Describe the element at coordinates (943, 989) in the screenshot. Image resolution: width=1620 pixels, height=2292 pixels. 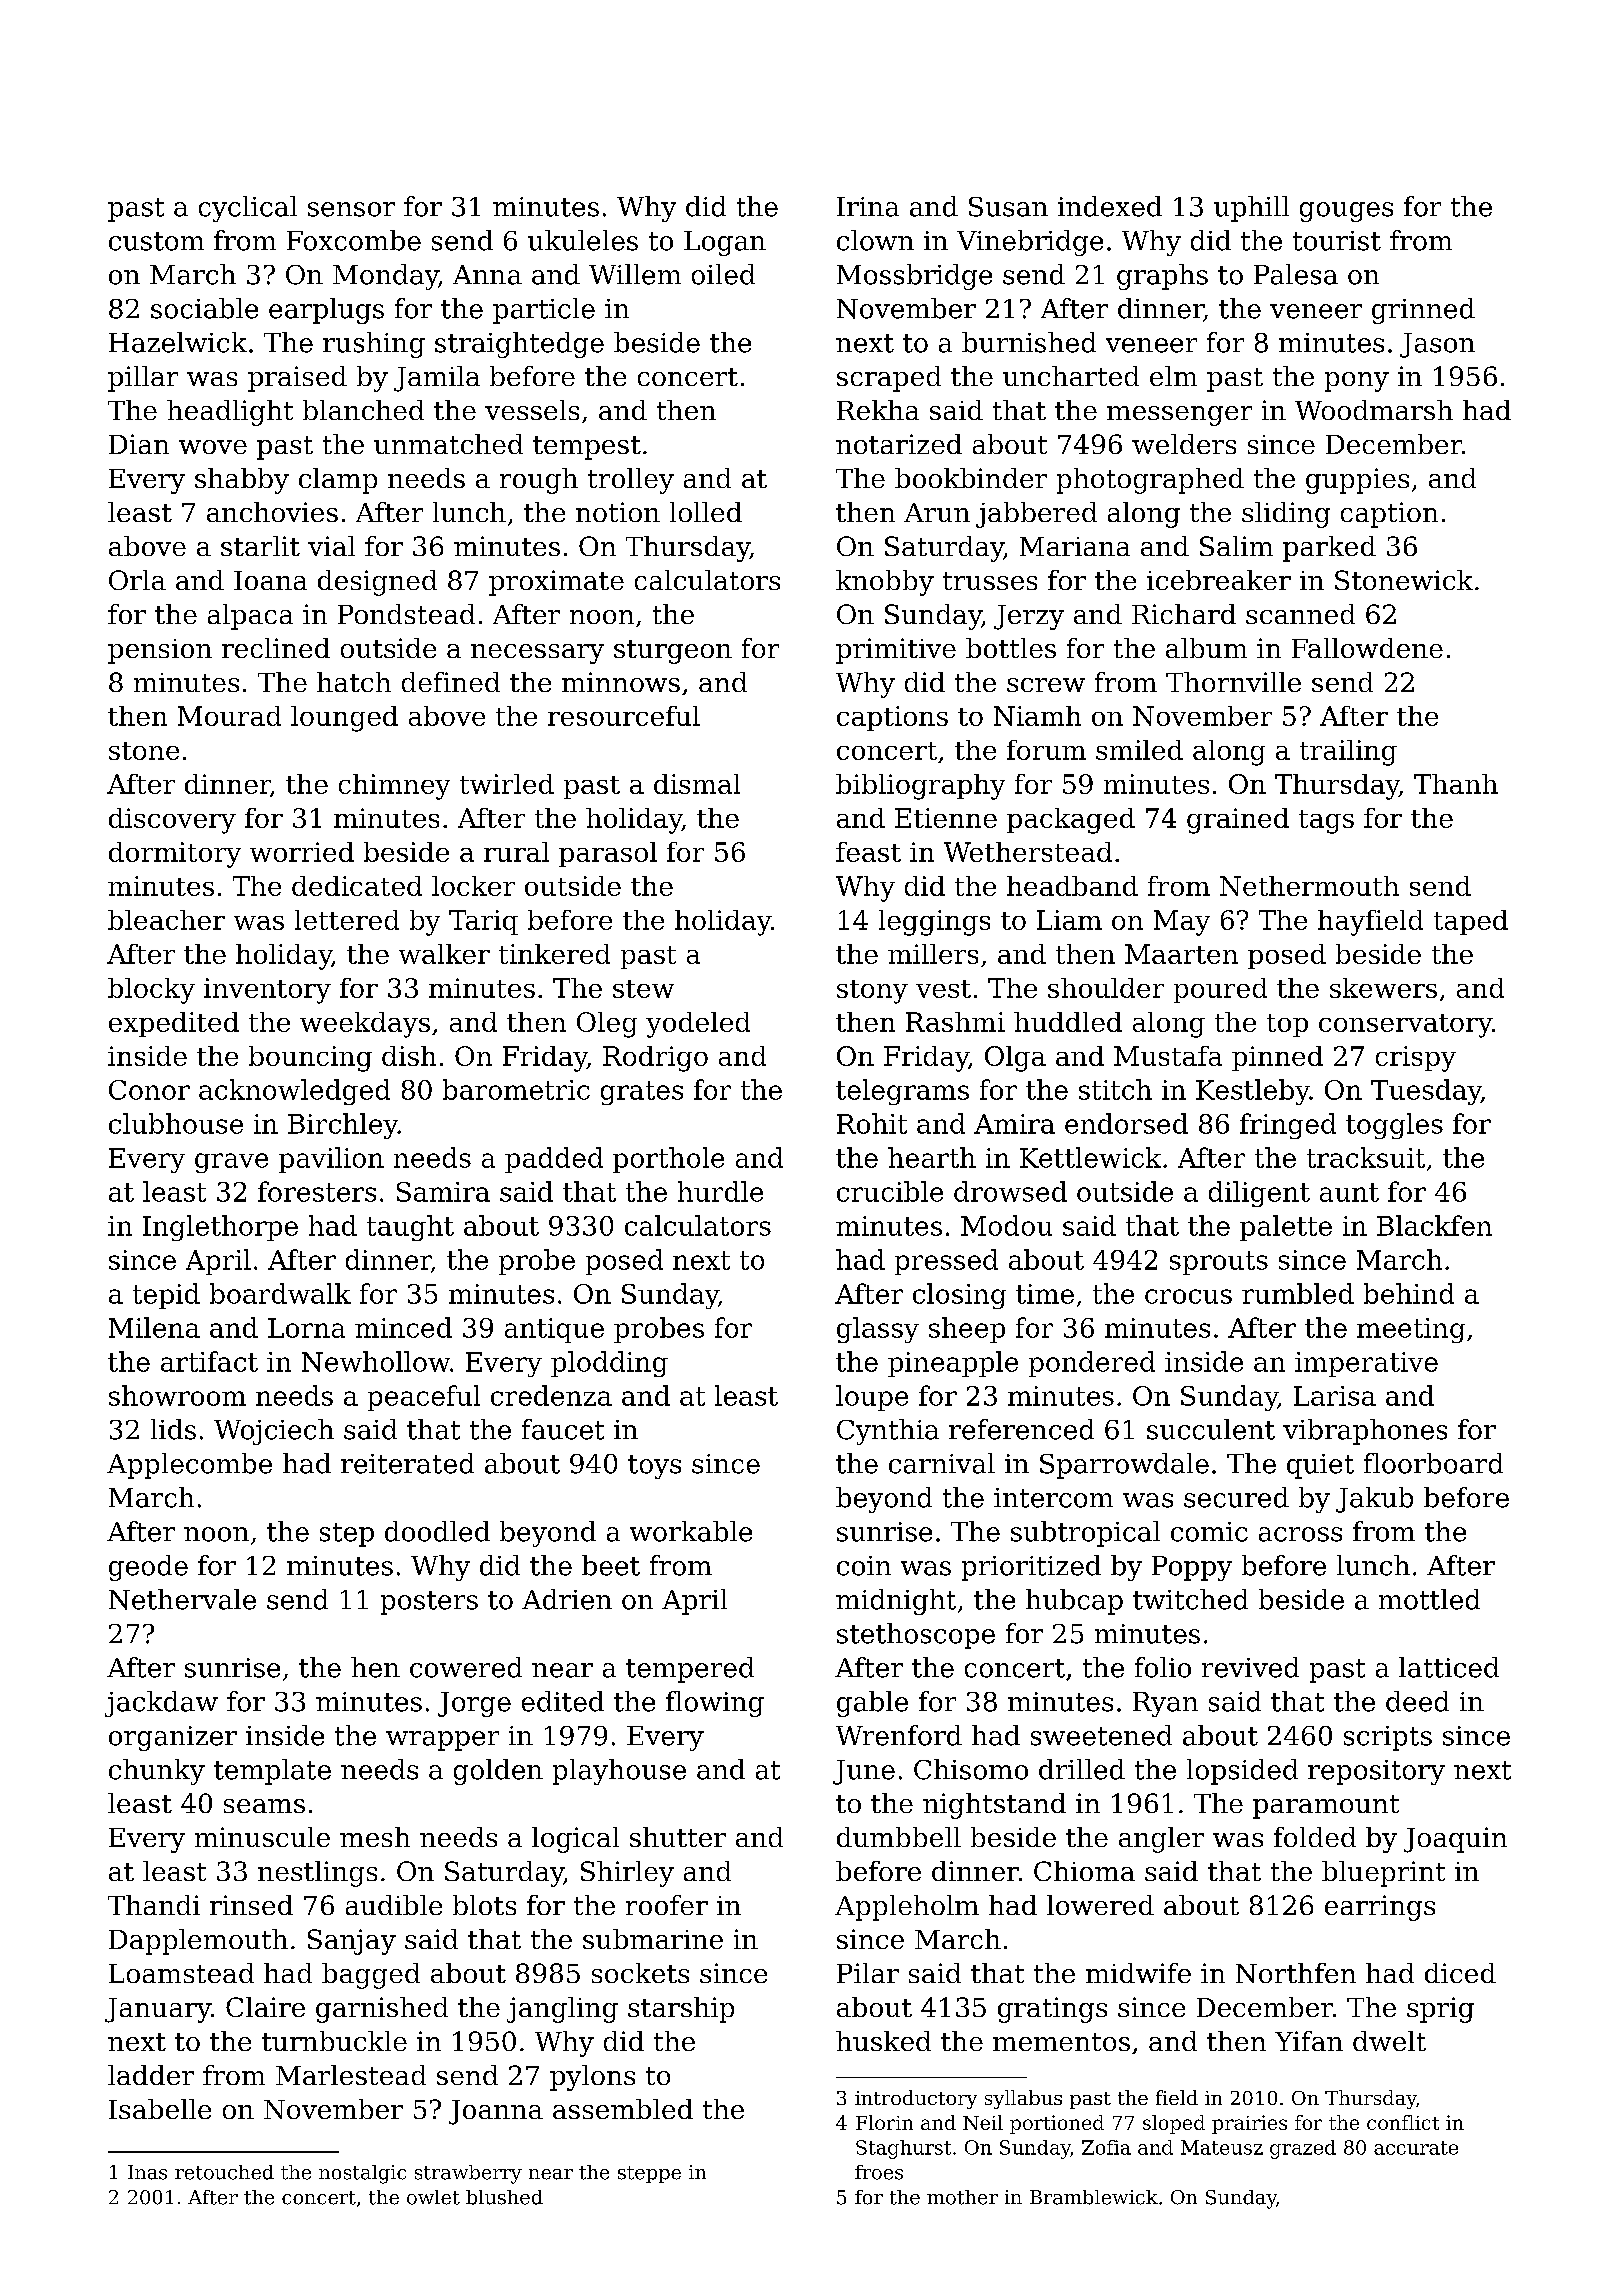
I see `vest` at that location.
